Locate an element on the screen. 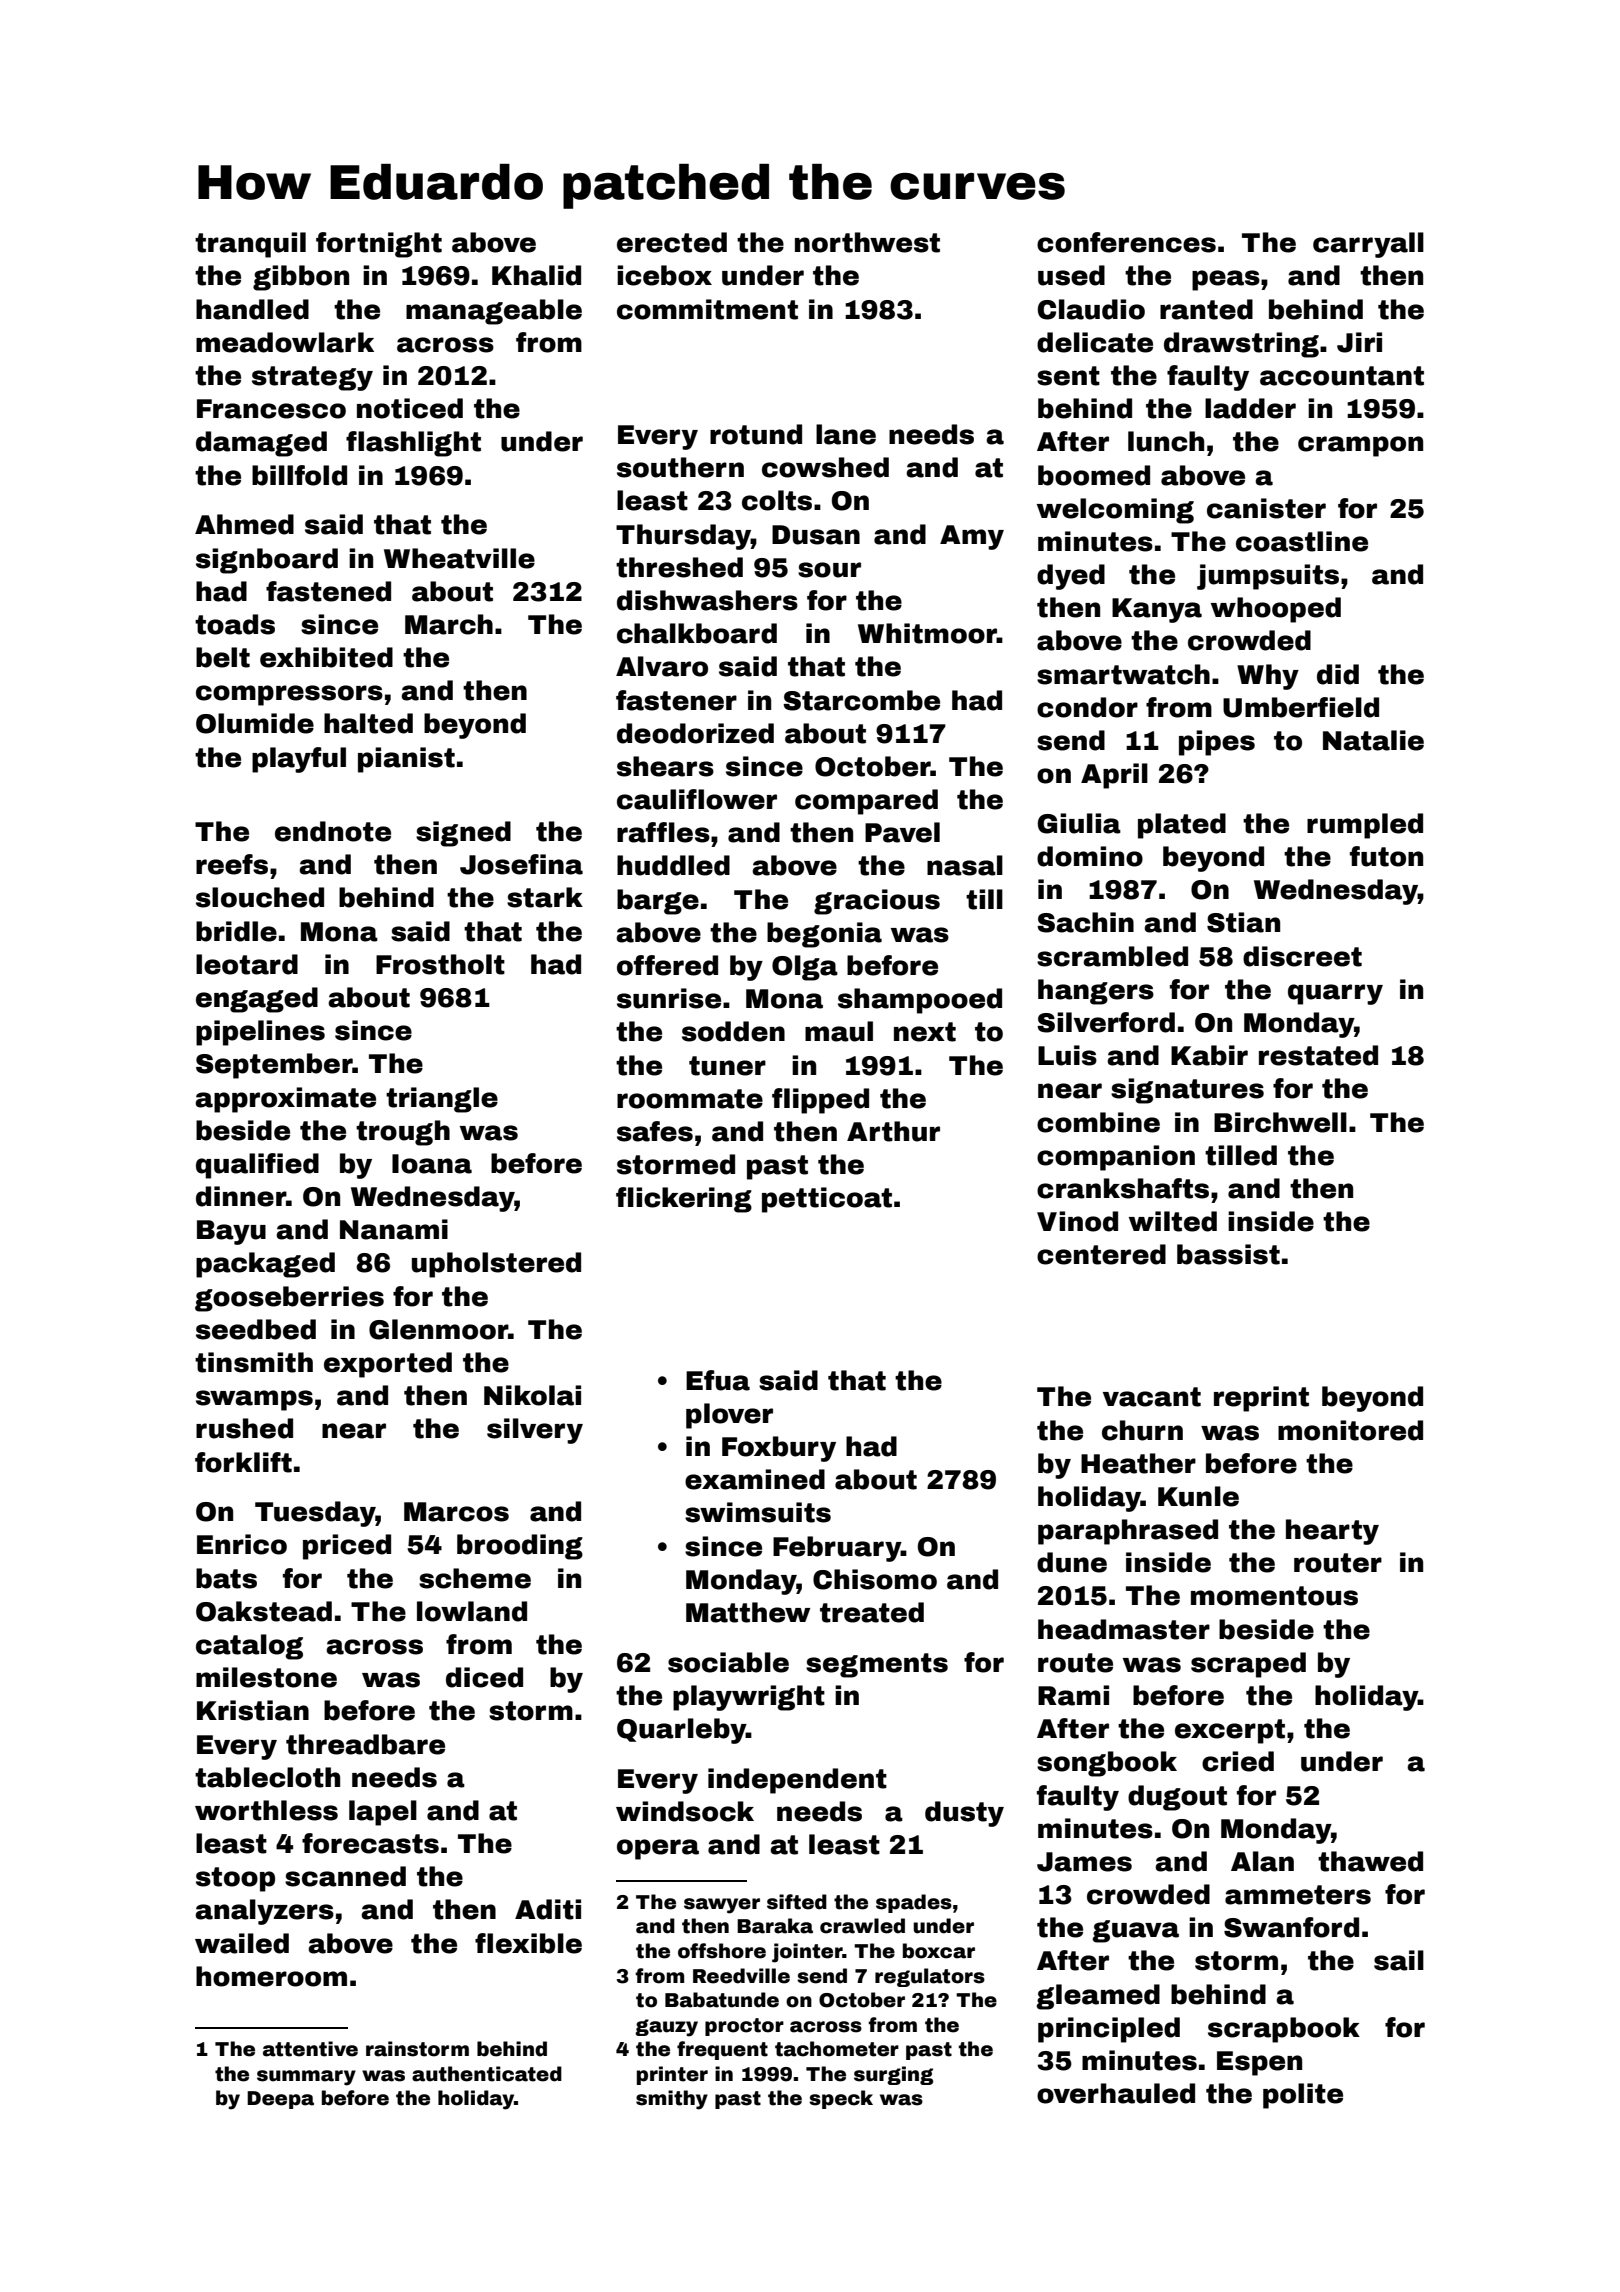 The image size is (1620, 2292). Efua is located at coordinates (718, 1380).
